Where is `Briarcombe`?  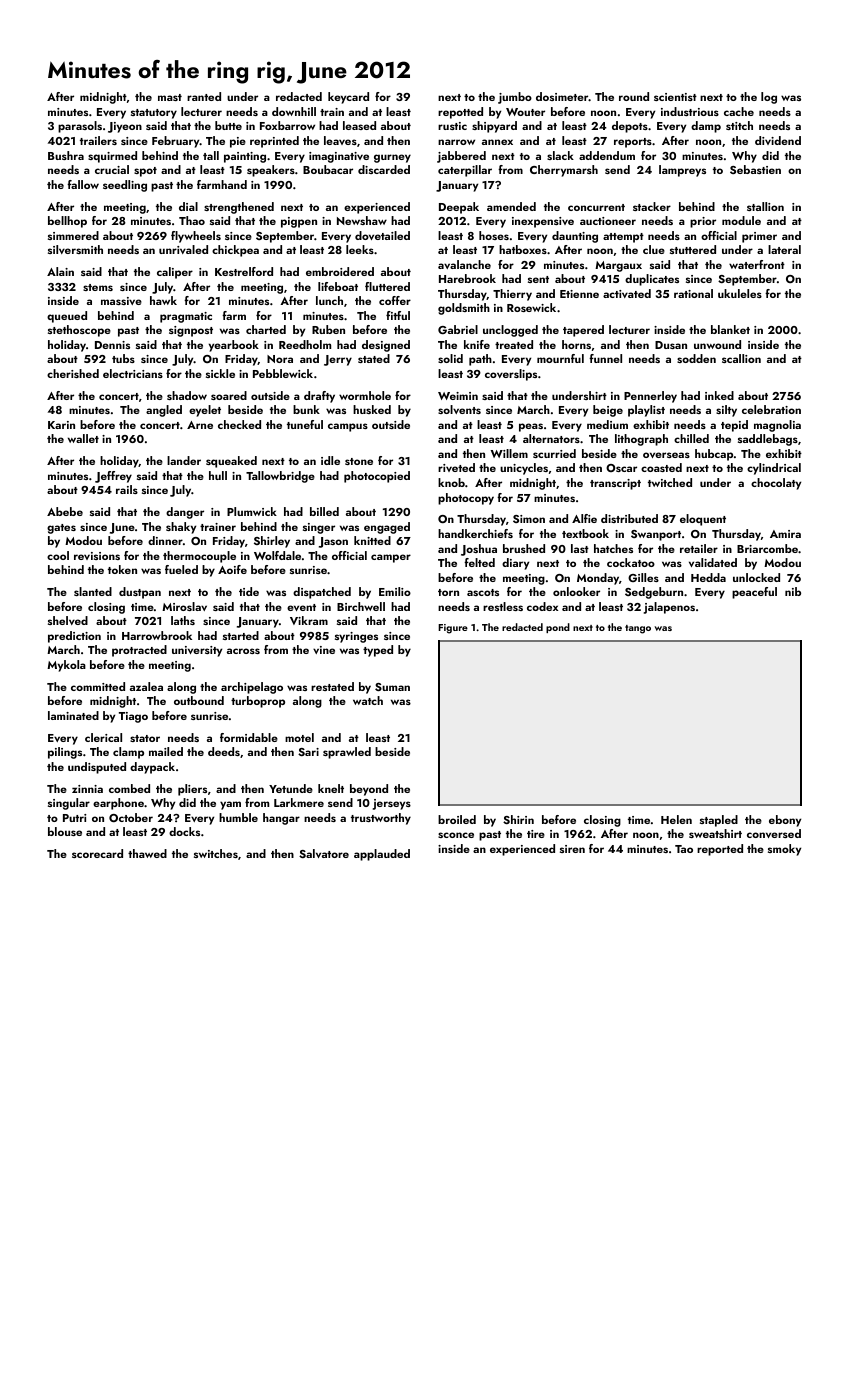 Briarcombe is located at coordinates (767, 548).
